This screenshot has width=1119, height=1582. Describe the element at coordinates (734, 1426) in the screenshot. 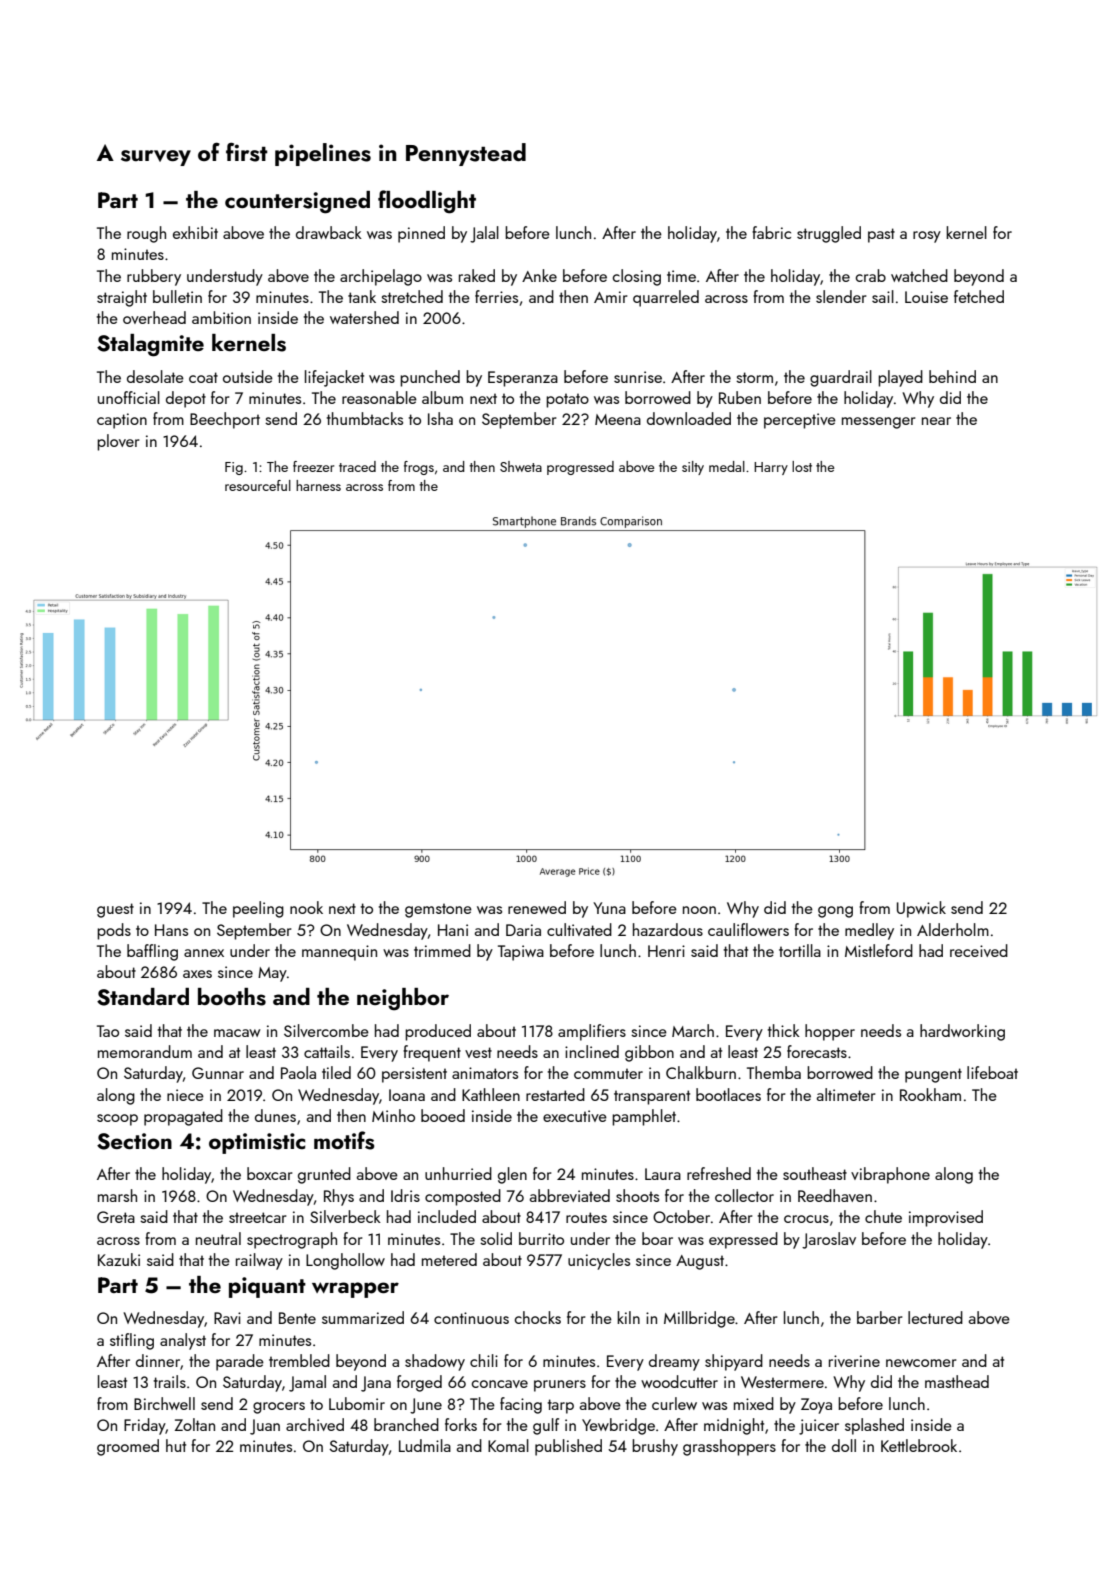

I see `midnight` at that location.
